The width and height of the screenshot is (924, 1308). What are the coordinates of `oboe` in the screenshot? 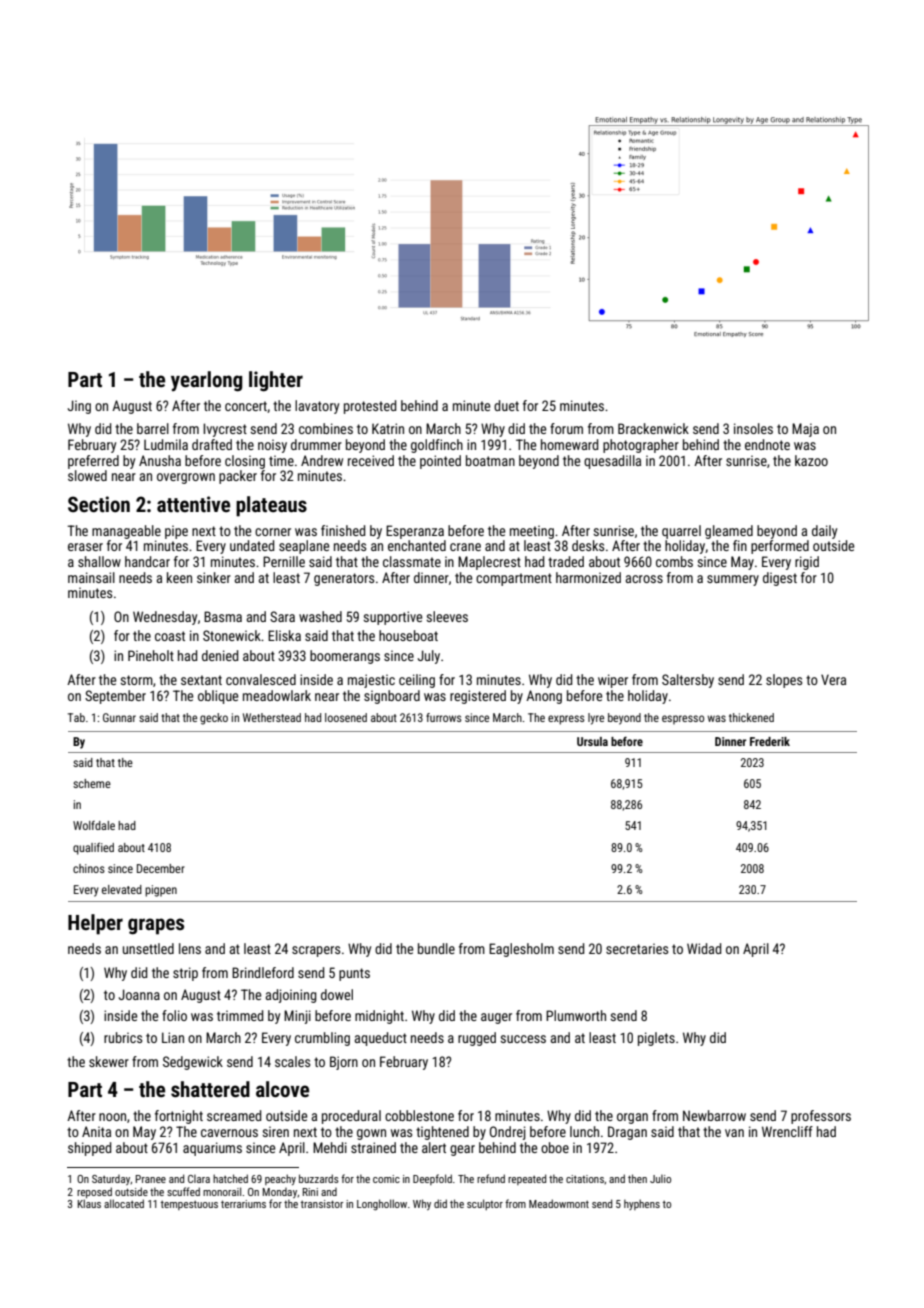 It's located at (555, 1147).
